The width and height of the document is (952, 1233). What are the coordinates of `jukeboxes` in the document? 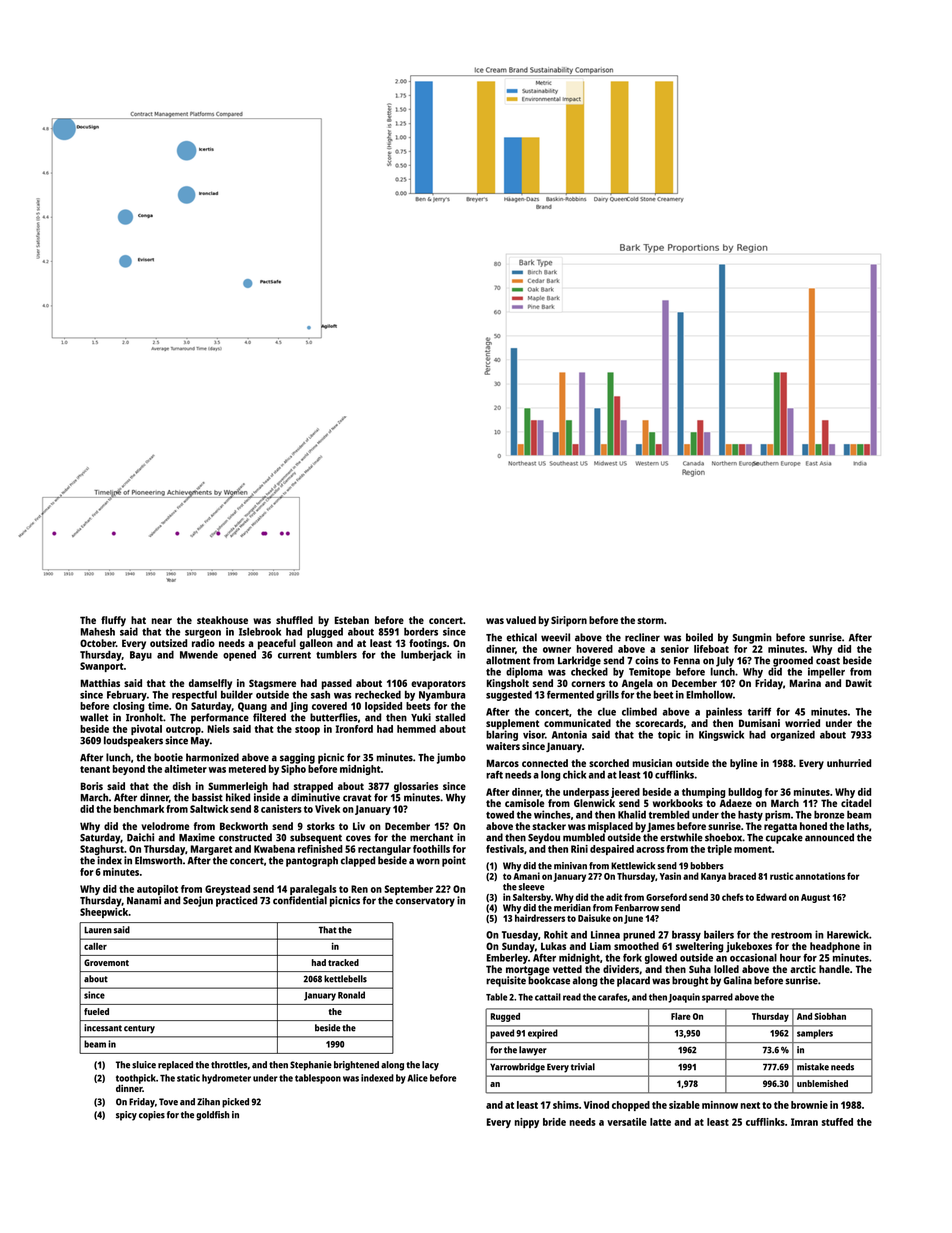 It's located at (749, 947).
